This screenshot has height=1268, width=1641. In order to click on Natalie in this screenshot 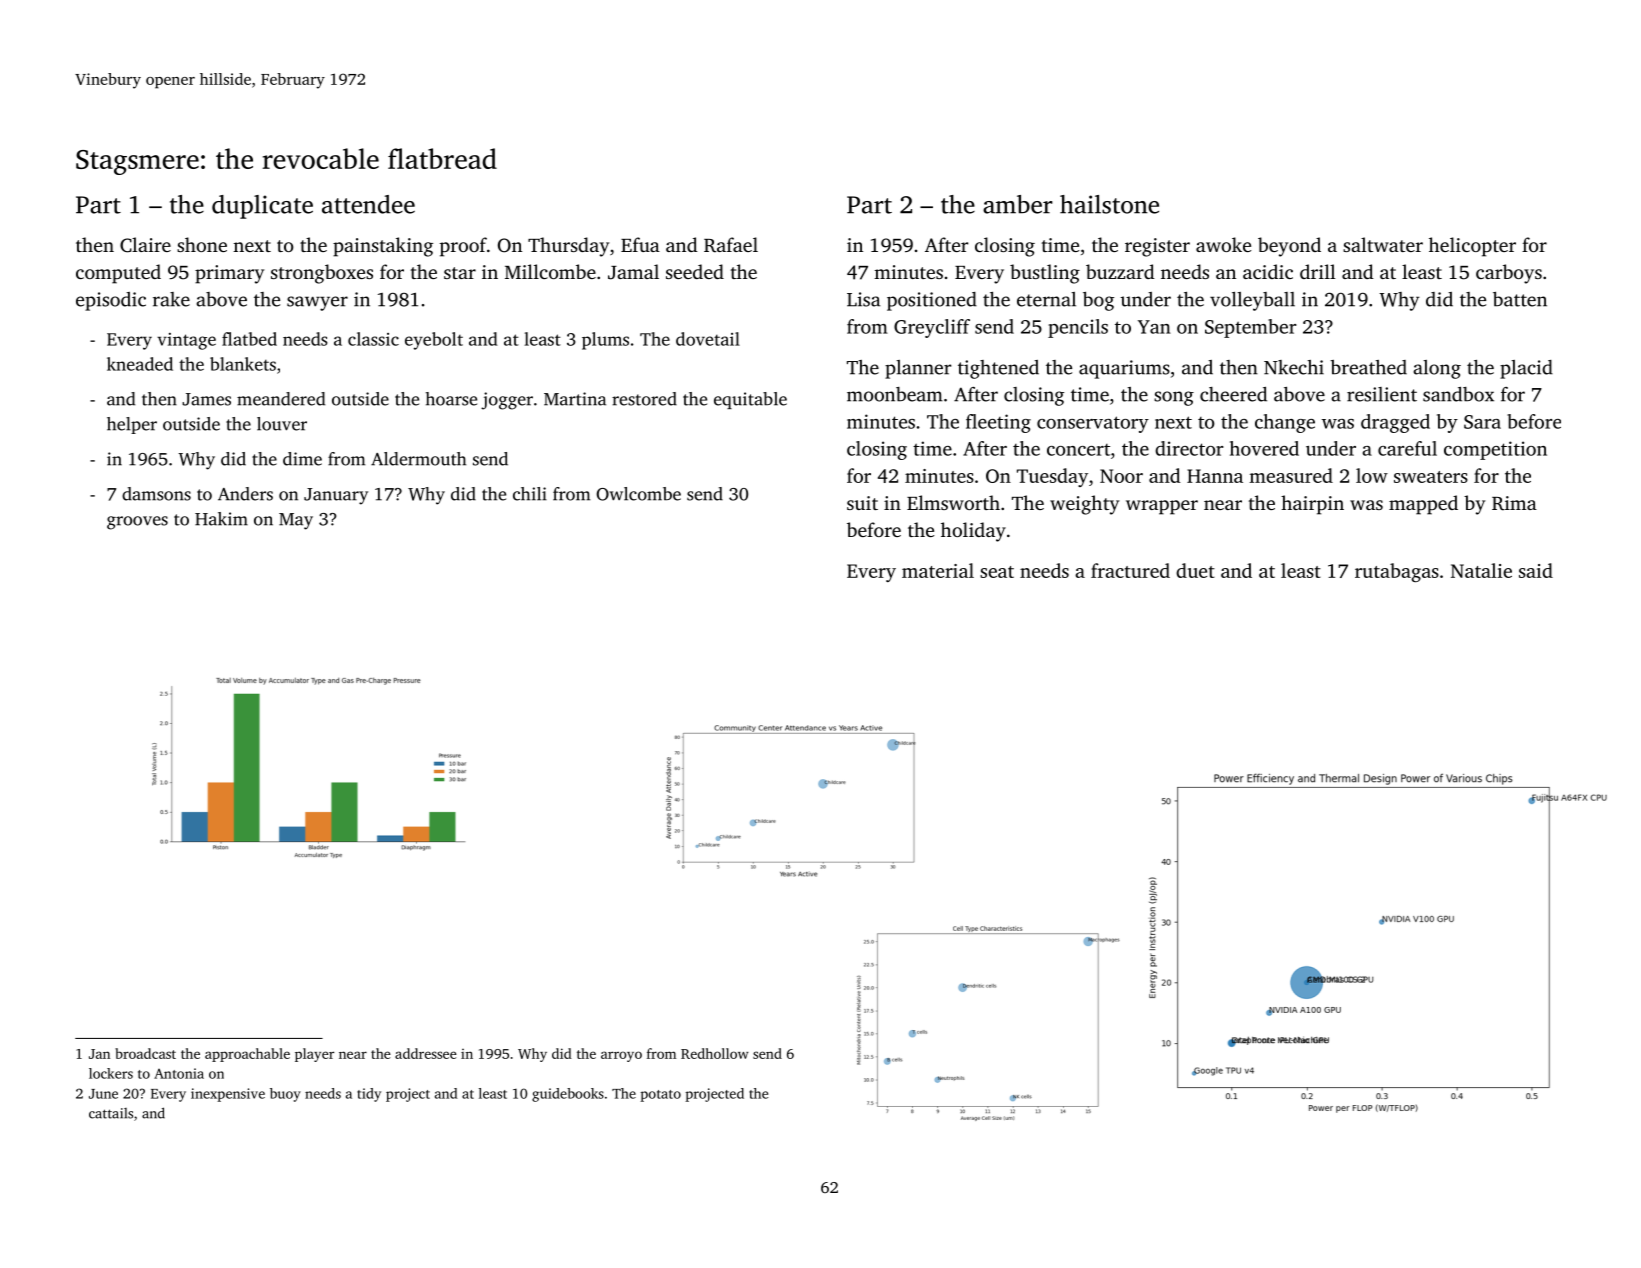, I will do `click(1481, 570)`.
